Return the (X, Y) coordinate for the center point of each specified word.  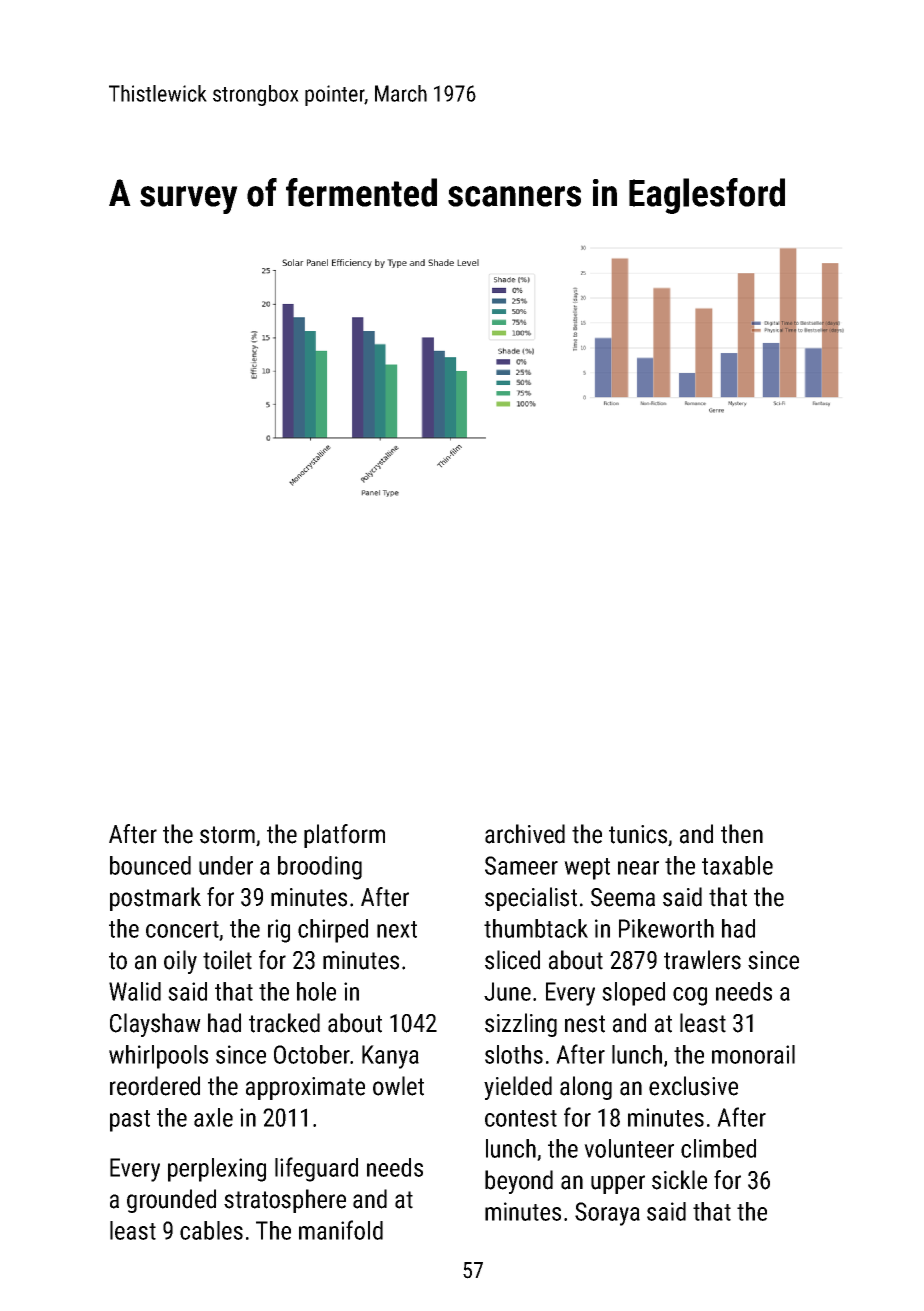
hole (316, 991)
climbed (718, 1148)
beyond (519, 1182)
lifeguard (316, 1169)
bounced (150, 865)
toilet (227, 960)
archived (525, 834)
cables (211, 1230)
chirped (333, 931)
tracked (284, 1023)
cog (690, 996)
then (742, 834)
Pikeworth (666, 928)
